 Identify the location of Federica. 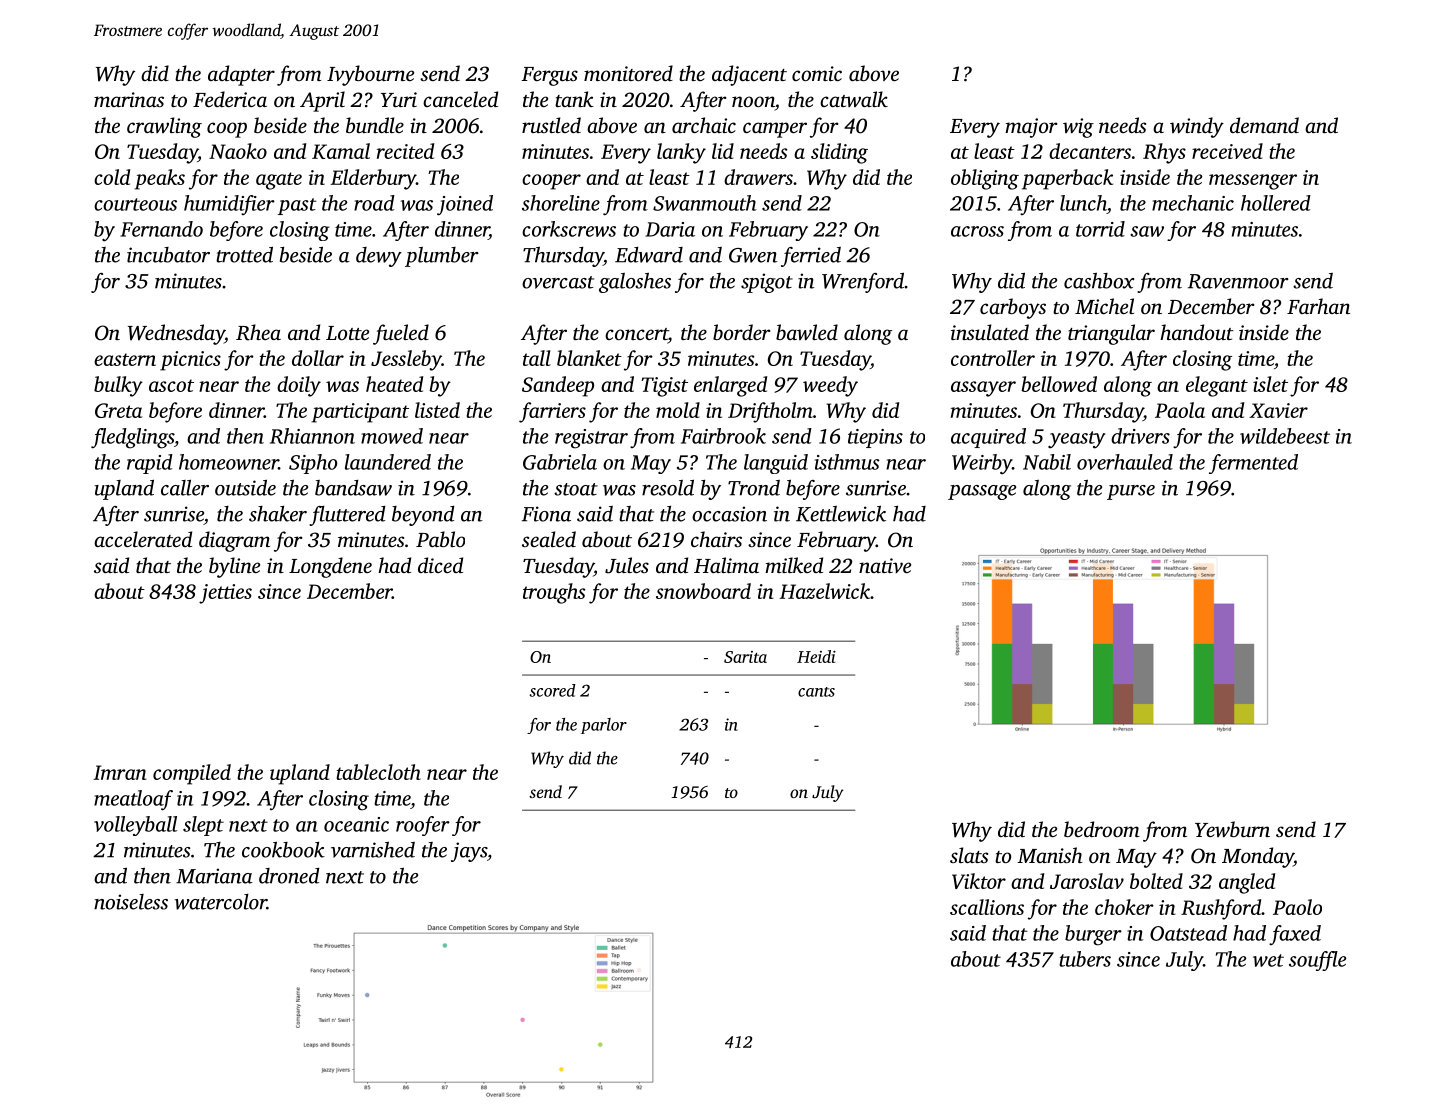
(230, 99).
